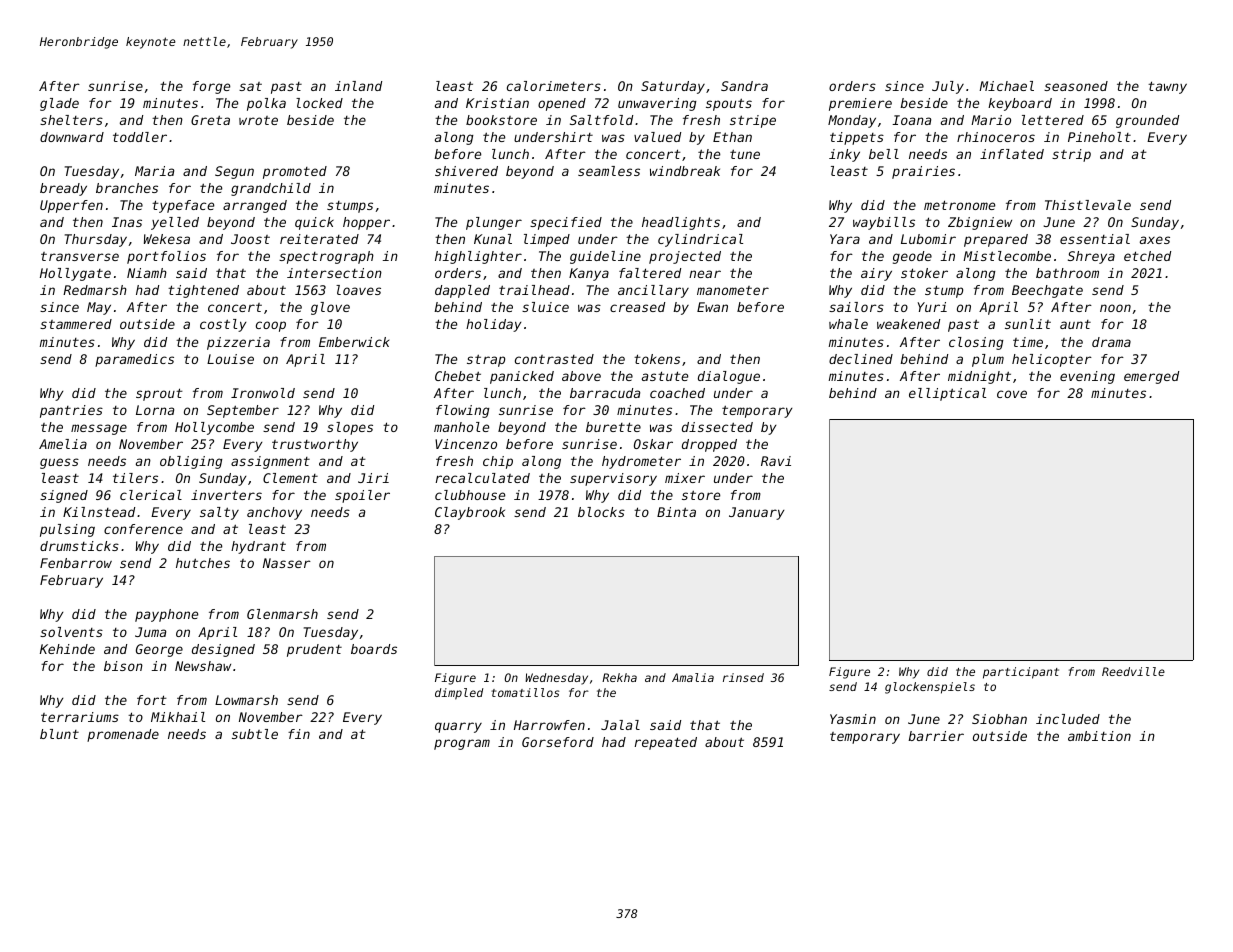 The width and height of the document is (1233, 952). I want to click on sunlit, so click(1028, 324).
